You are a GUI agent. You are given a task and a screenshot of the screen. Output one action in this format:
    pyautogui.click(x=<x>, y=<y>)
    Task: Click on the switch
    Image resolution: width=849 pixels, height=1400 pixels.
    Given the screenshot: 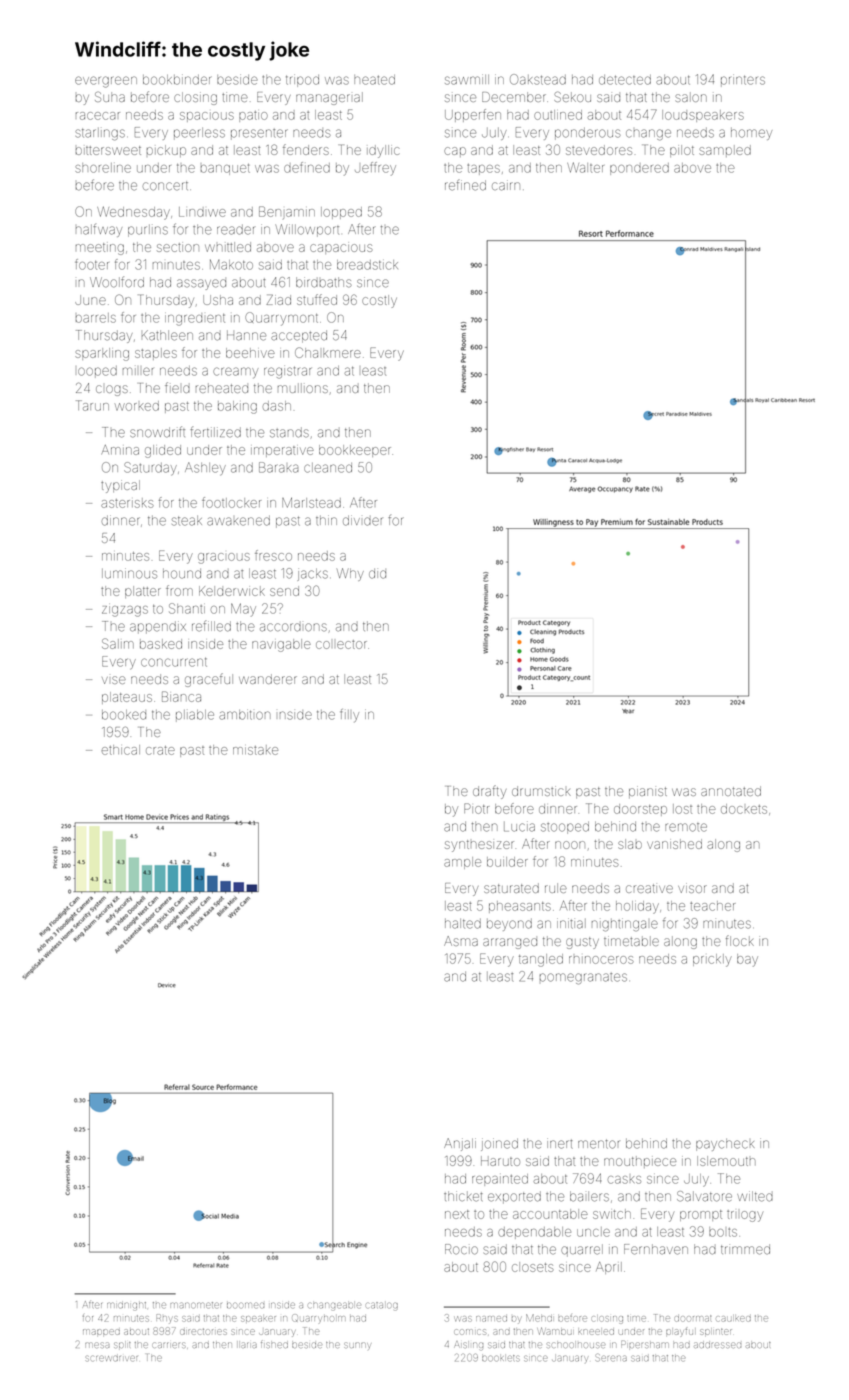 What is the action you would take?
    pyautogui.click(x=612, y=1214)
